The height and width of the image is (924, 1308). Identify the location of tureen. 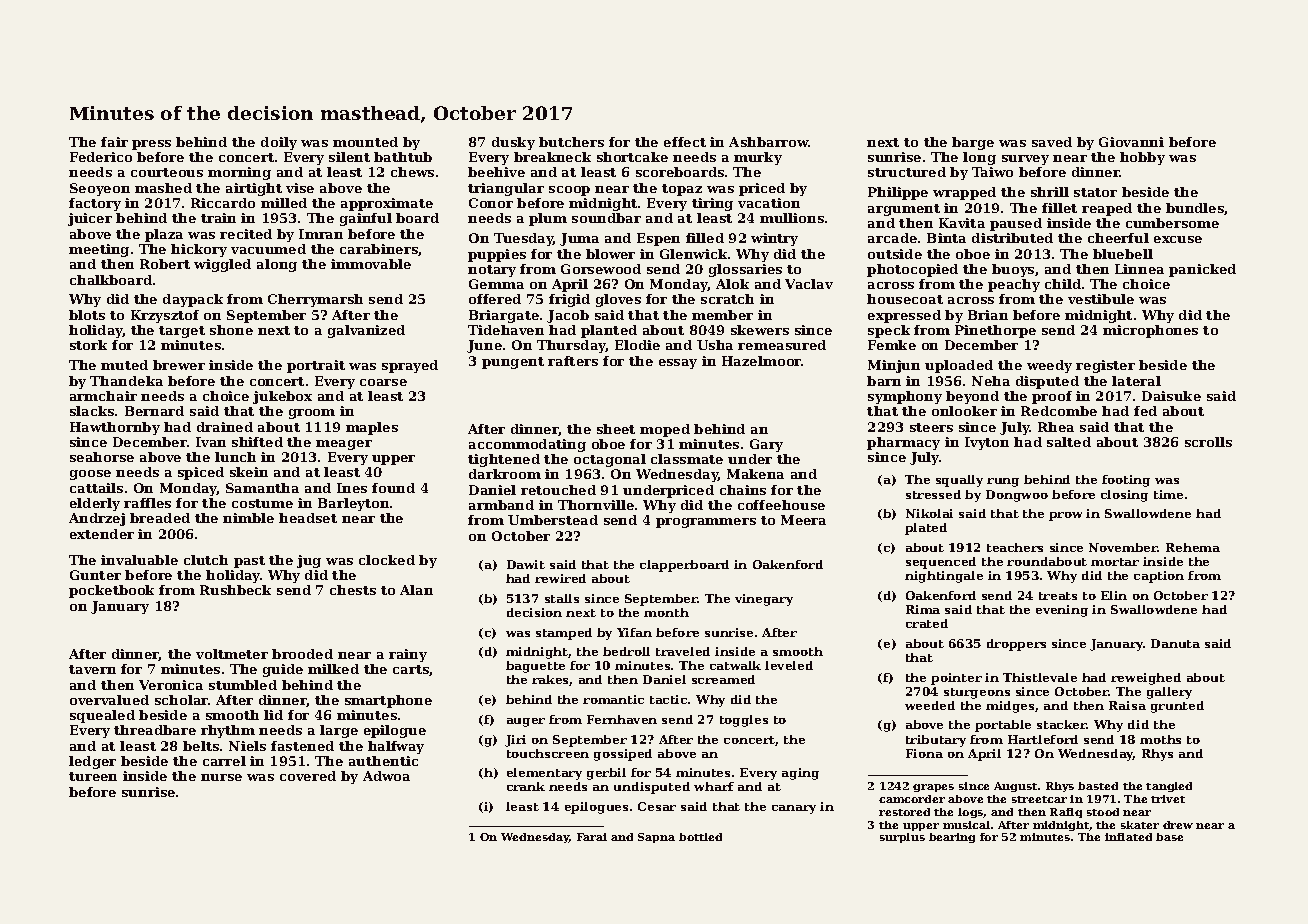
(93, 776).
